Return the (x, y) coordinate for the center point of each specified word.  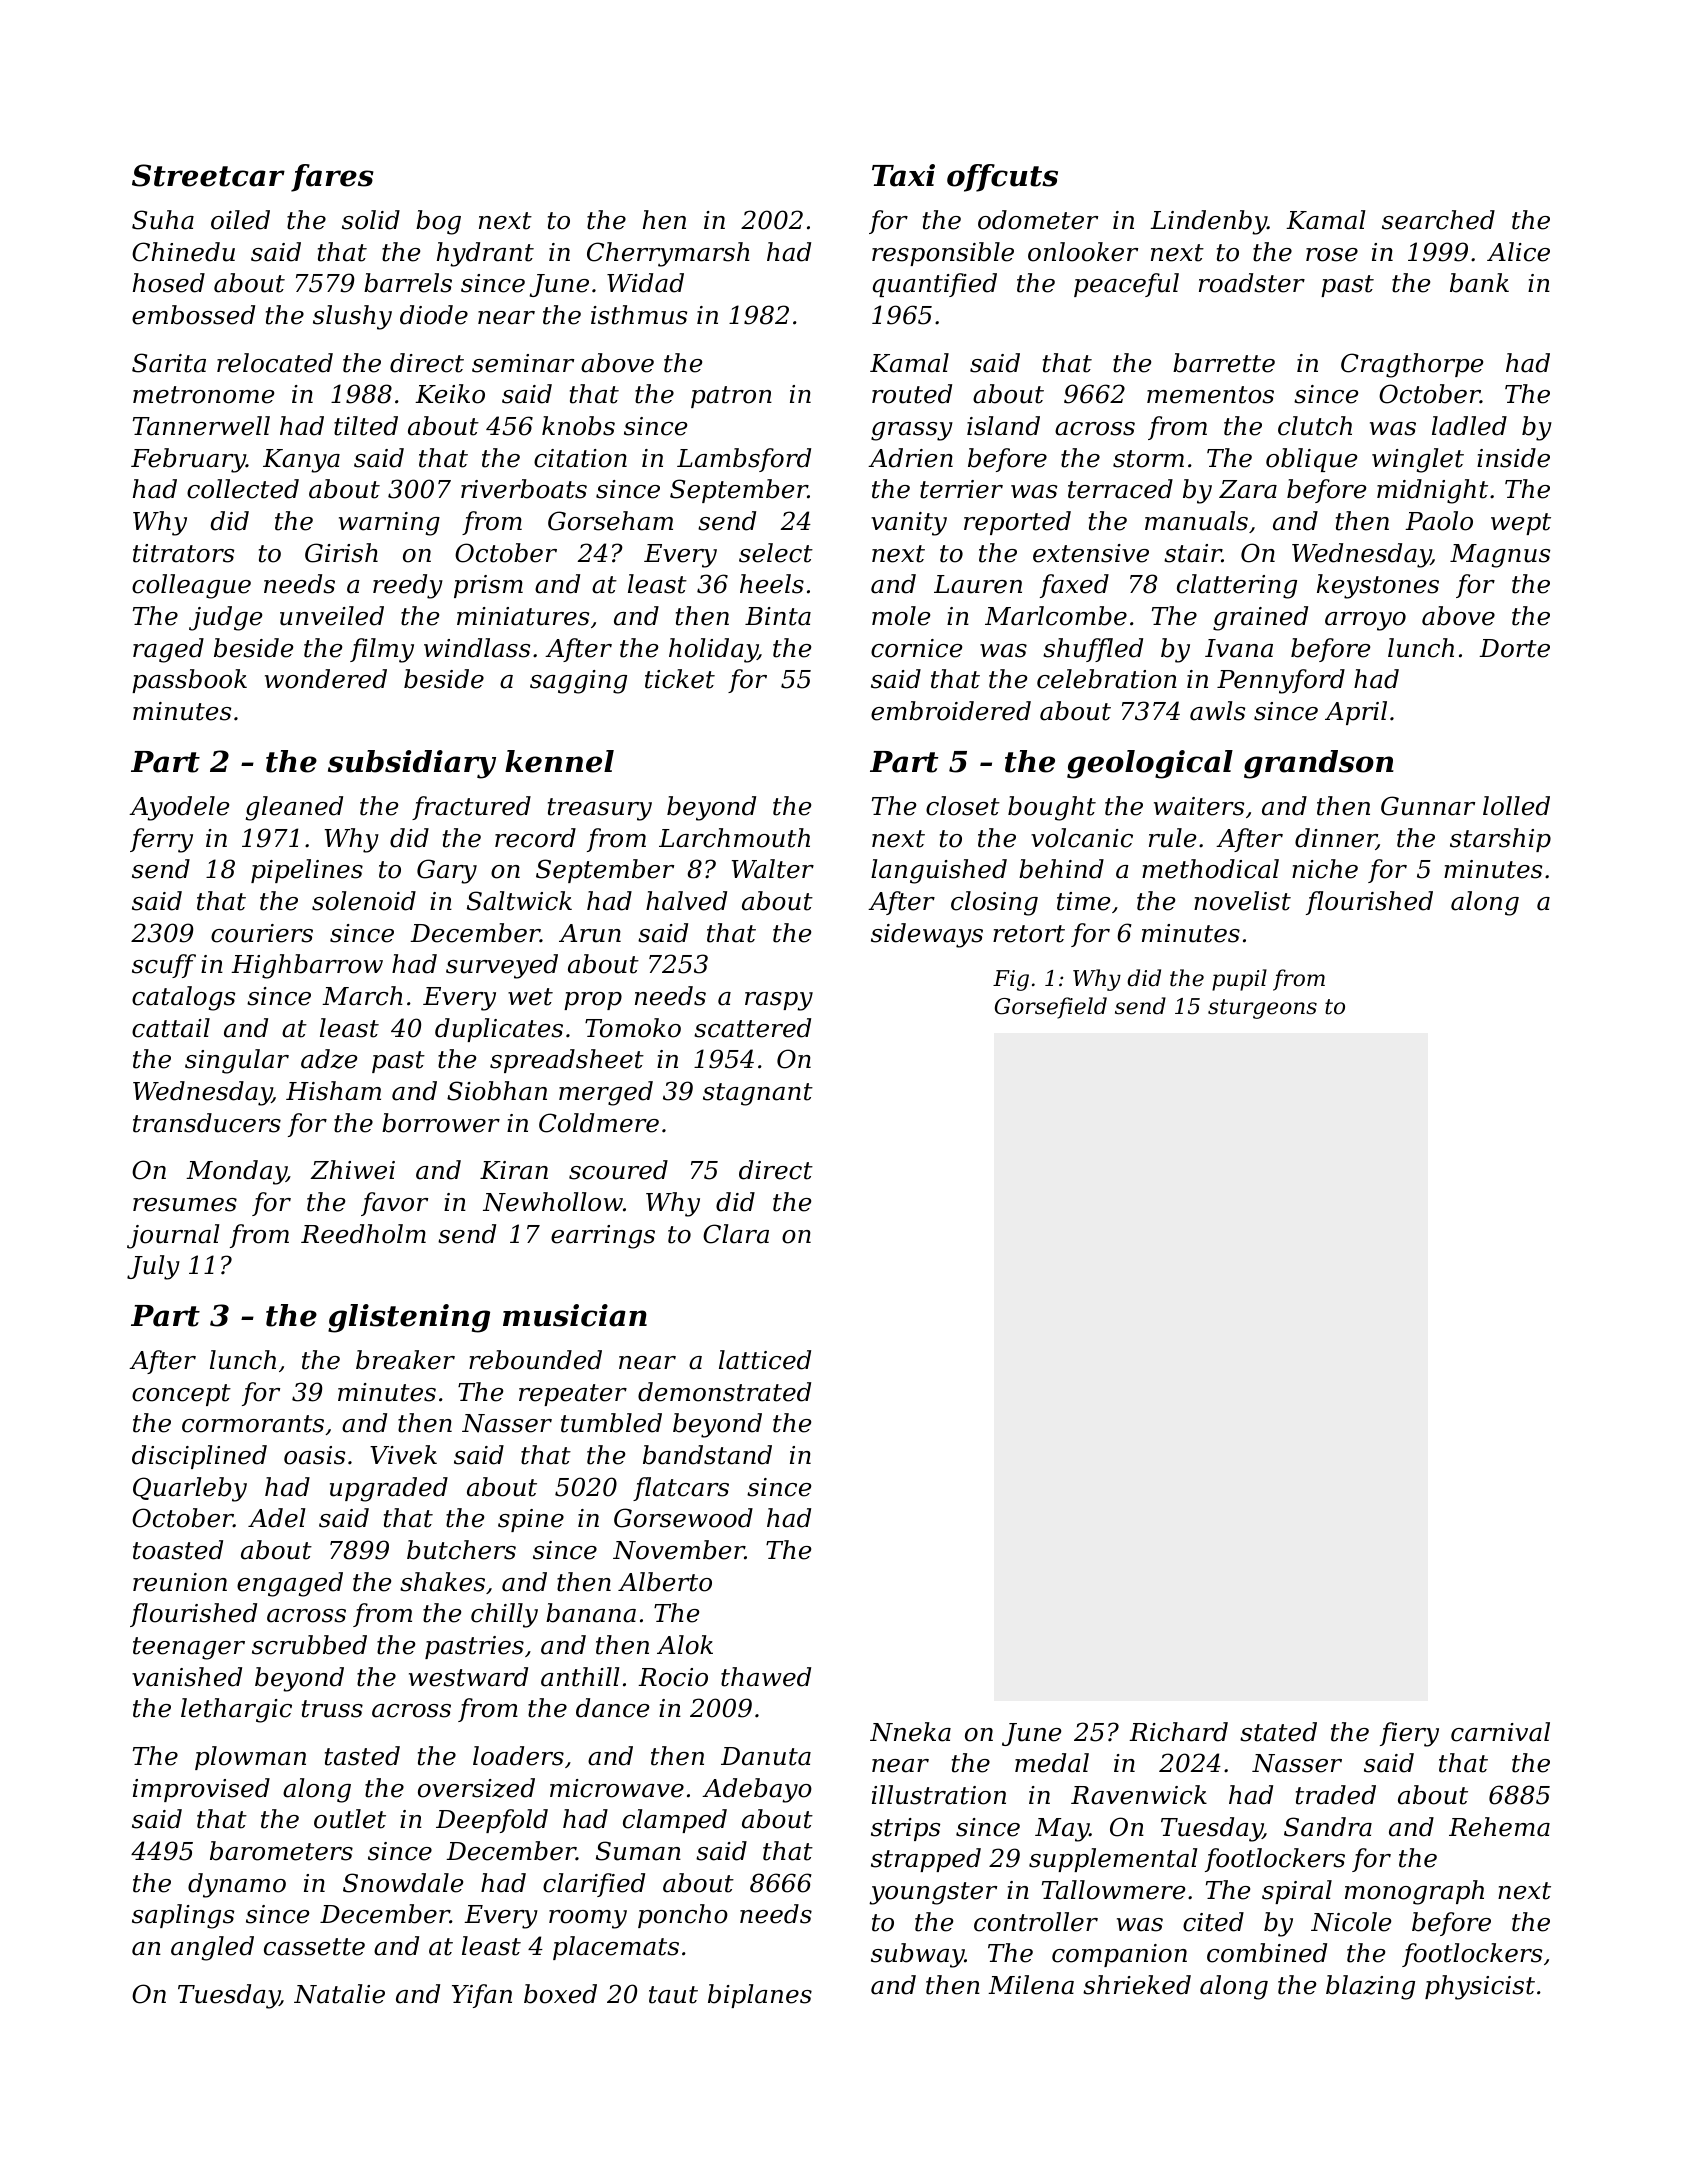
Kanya (301, 461)
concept (181, 1395)
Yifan (482, 1996)
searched (1438, 220)
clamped (675, 1821)
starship (1500, 840)
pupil (1239, 980)
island (1003, 426)
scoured (618, 1170)
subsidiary (412, 764)
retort (1029, 934)
